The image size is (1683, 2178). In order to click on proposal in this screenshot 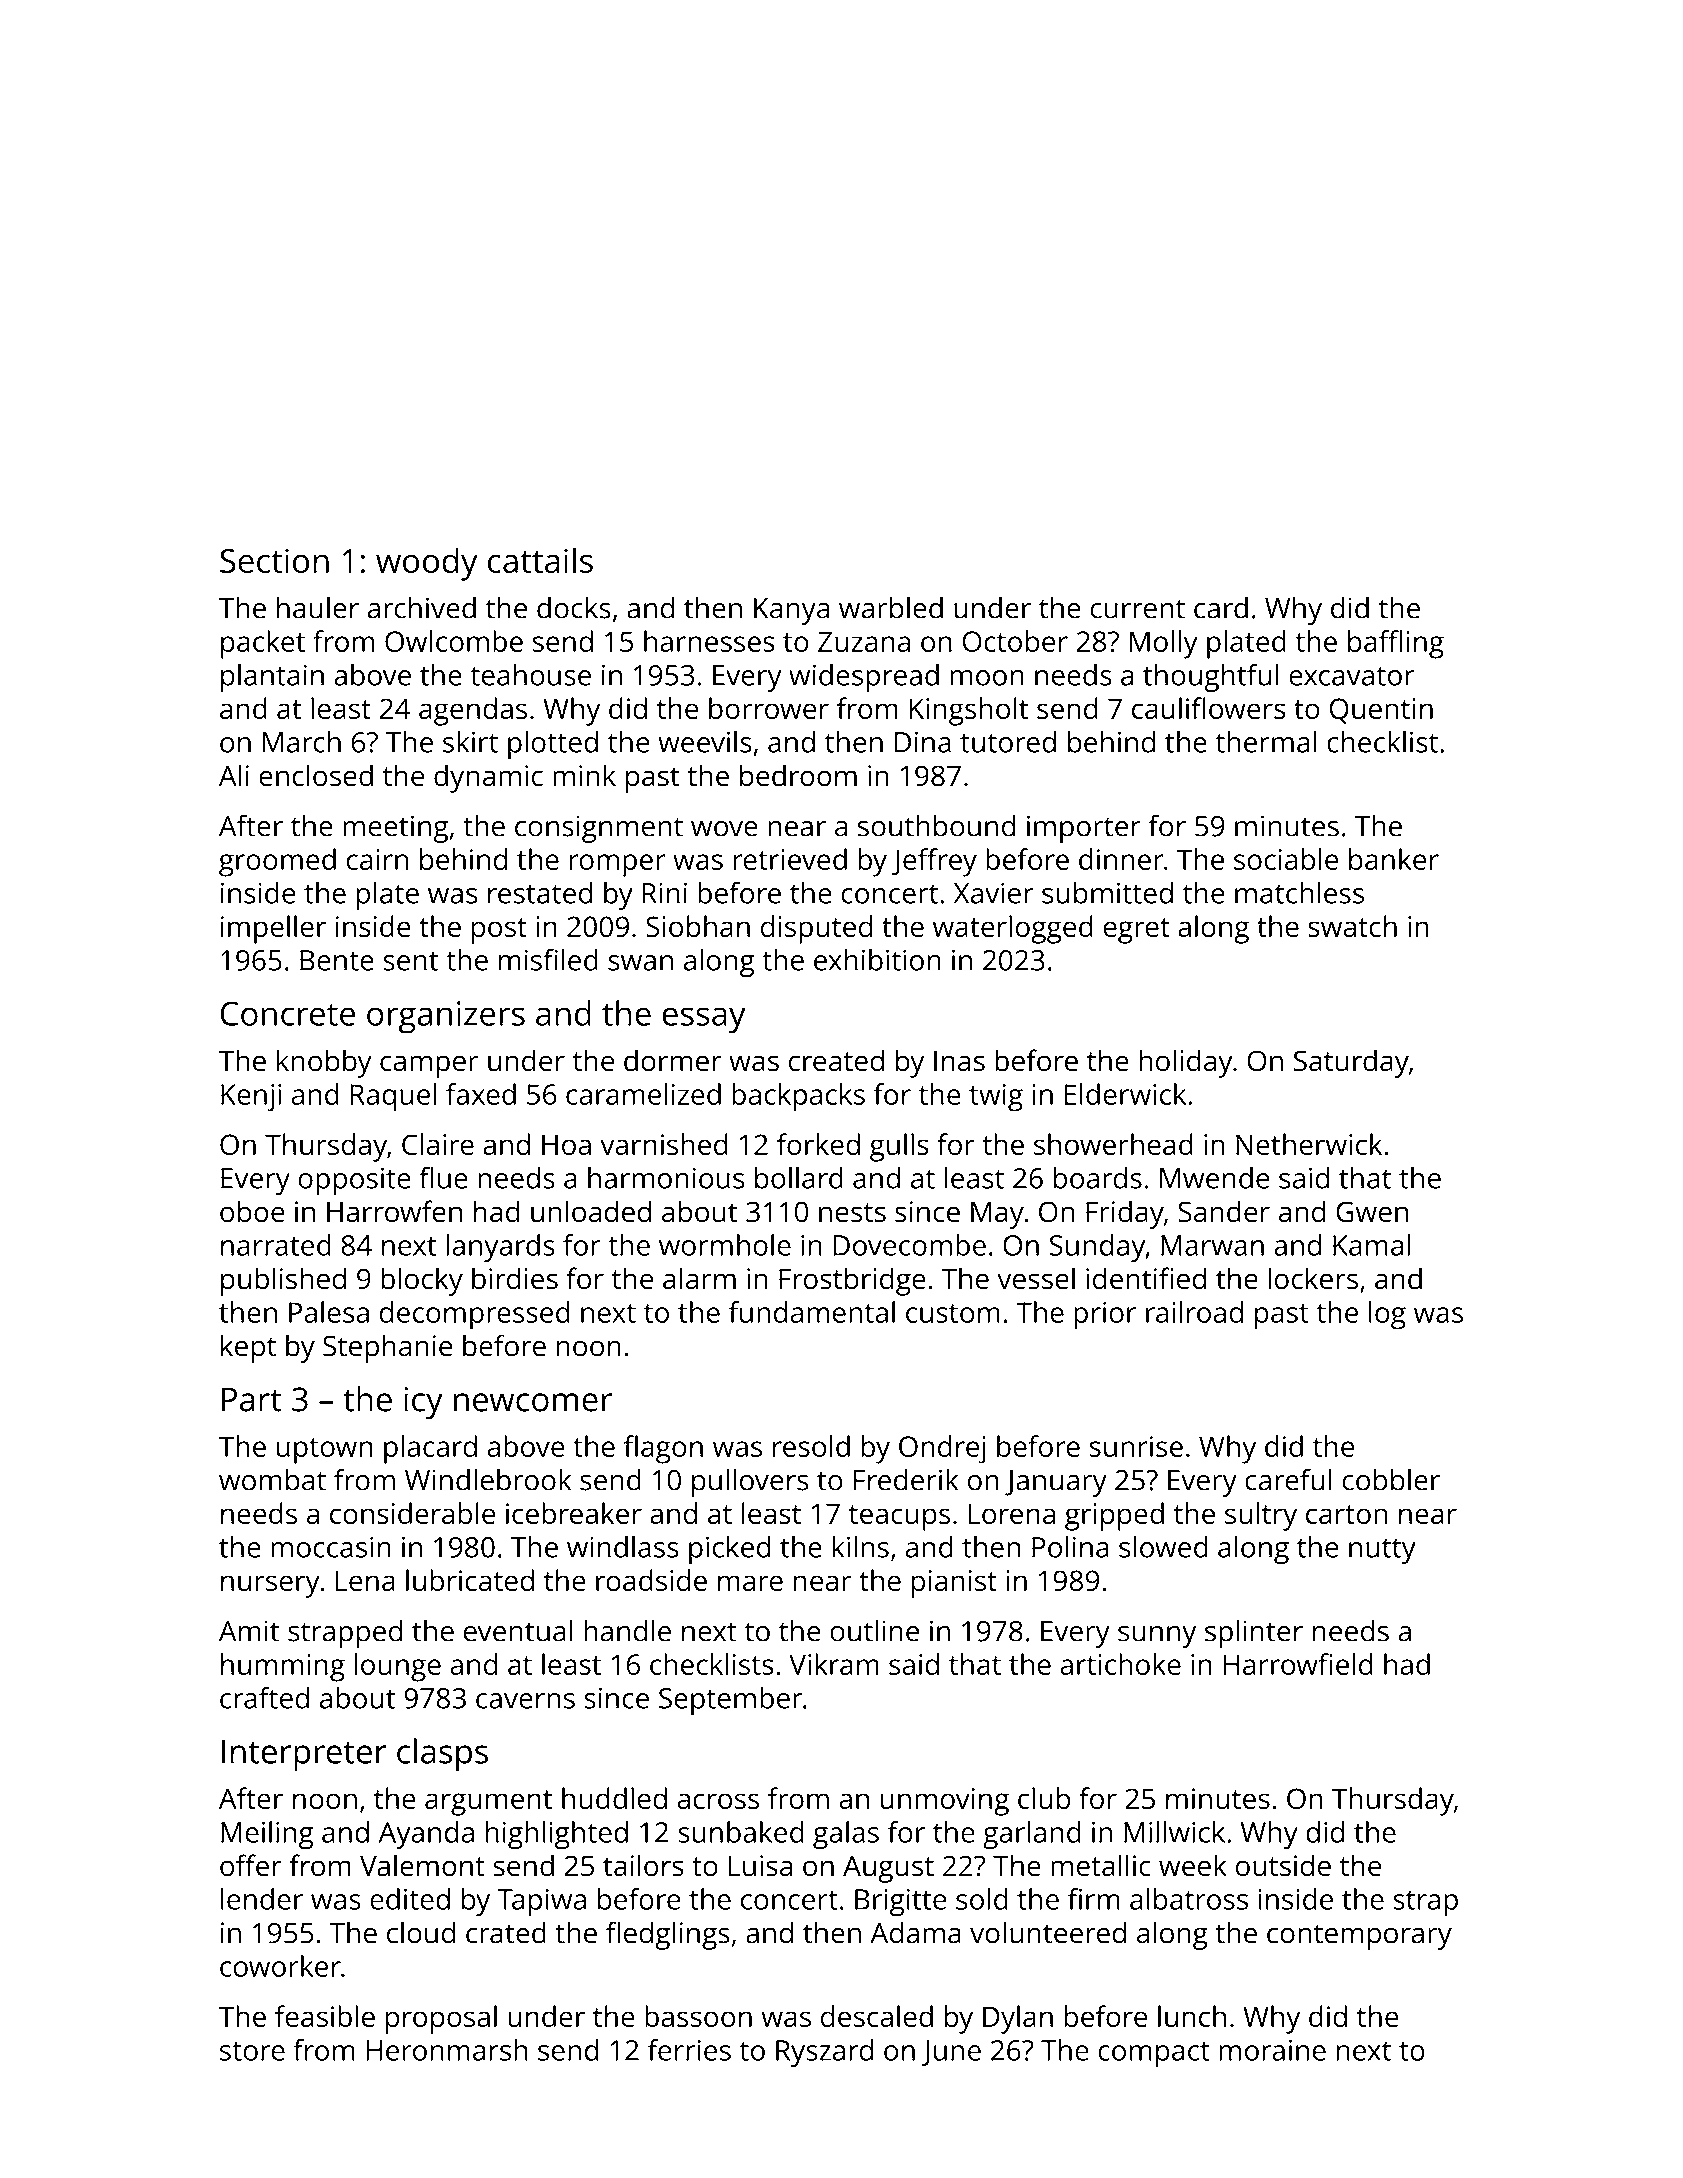, I will do `click(441, 2019)`.
